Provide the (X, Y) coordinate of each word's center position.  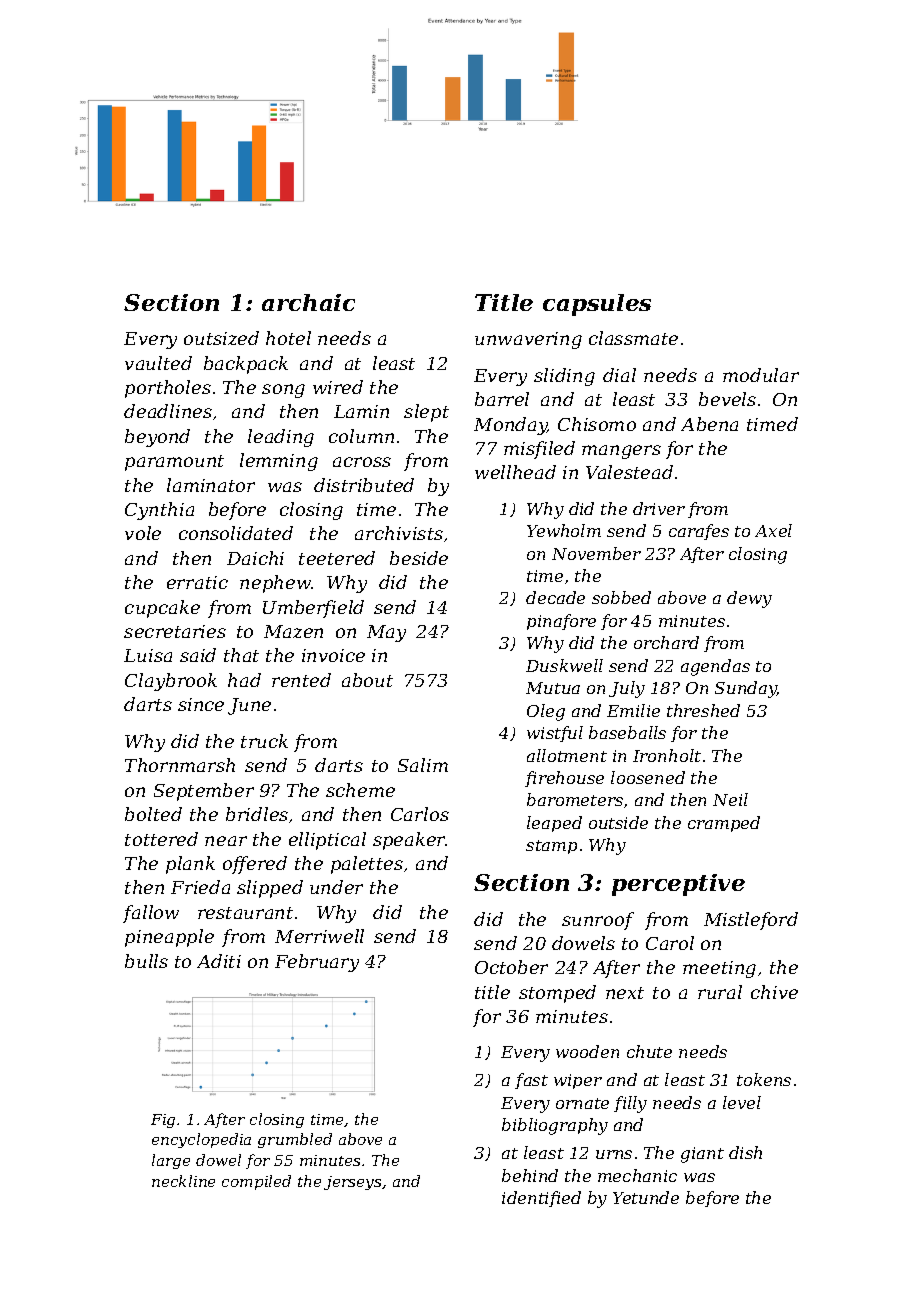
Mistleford (751, 921)
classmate (633, 338)
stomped (557, 994)
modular (761, 375)
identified (541, 1199)
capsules (597, 305)
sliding (564, 377)
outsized (221, 338)
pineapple (169, 938)
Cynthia (159, 511)
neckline (183, 1181)
